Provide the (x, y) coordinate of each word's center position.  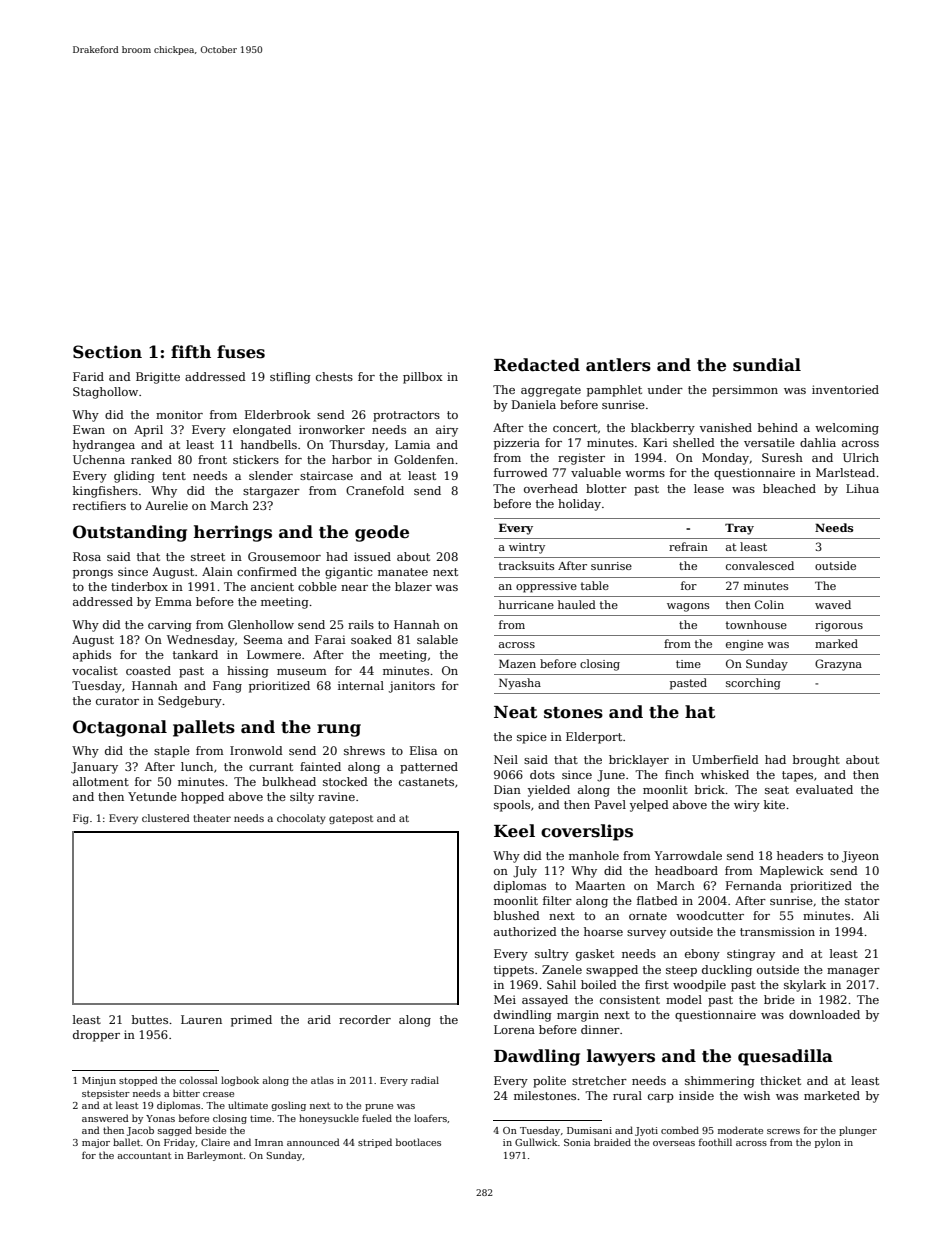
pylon (828, 1143)
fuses (241, 352)
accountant (144, 1155)
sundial (767, 365)
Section (107, 352)
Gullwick (536, 1142)
